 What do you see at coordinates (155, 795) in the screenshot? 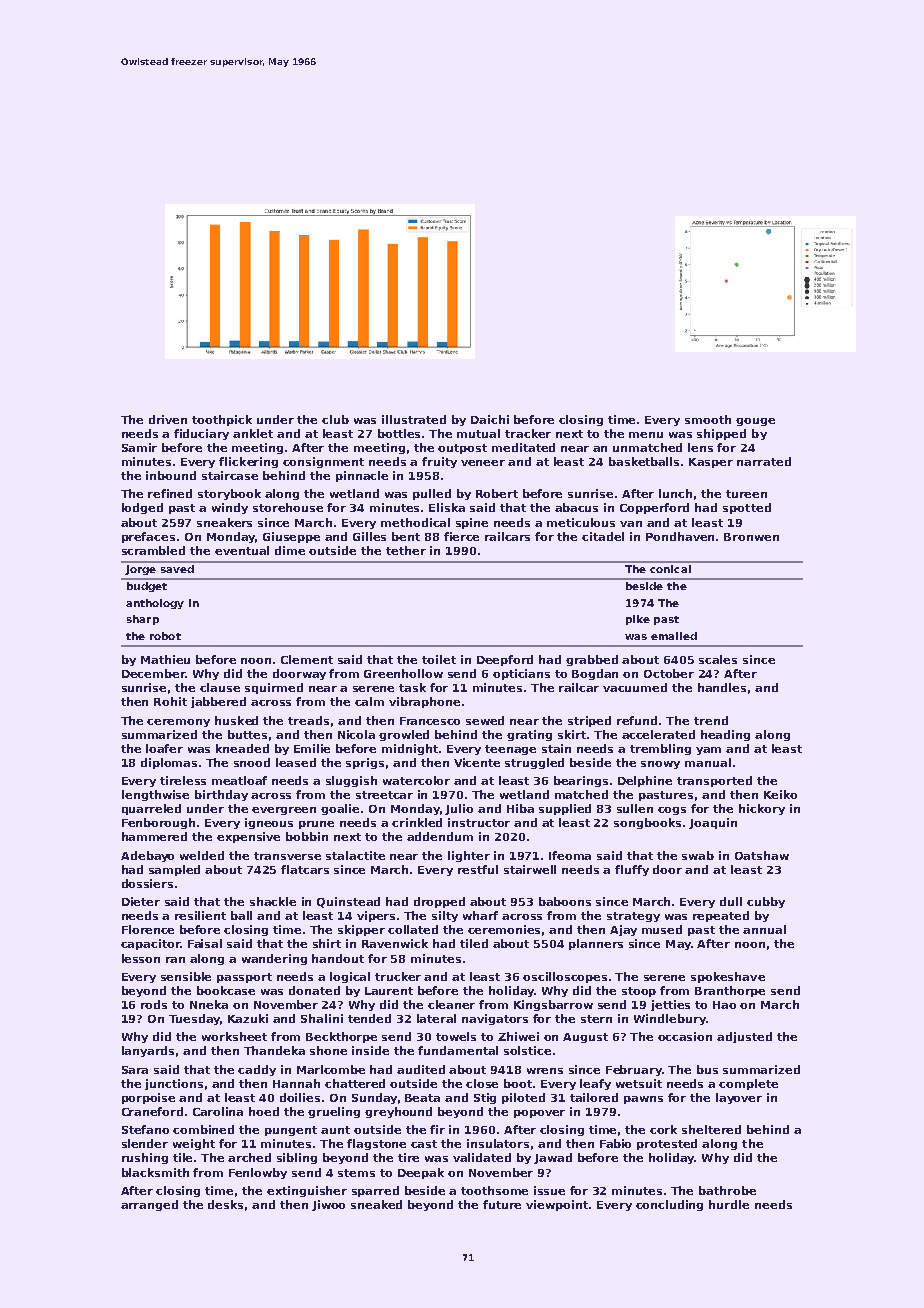
I see `lengthwise` at bounding box center [155, 795].
